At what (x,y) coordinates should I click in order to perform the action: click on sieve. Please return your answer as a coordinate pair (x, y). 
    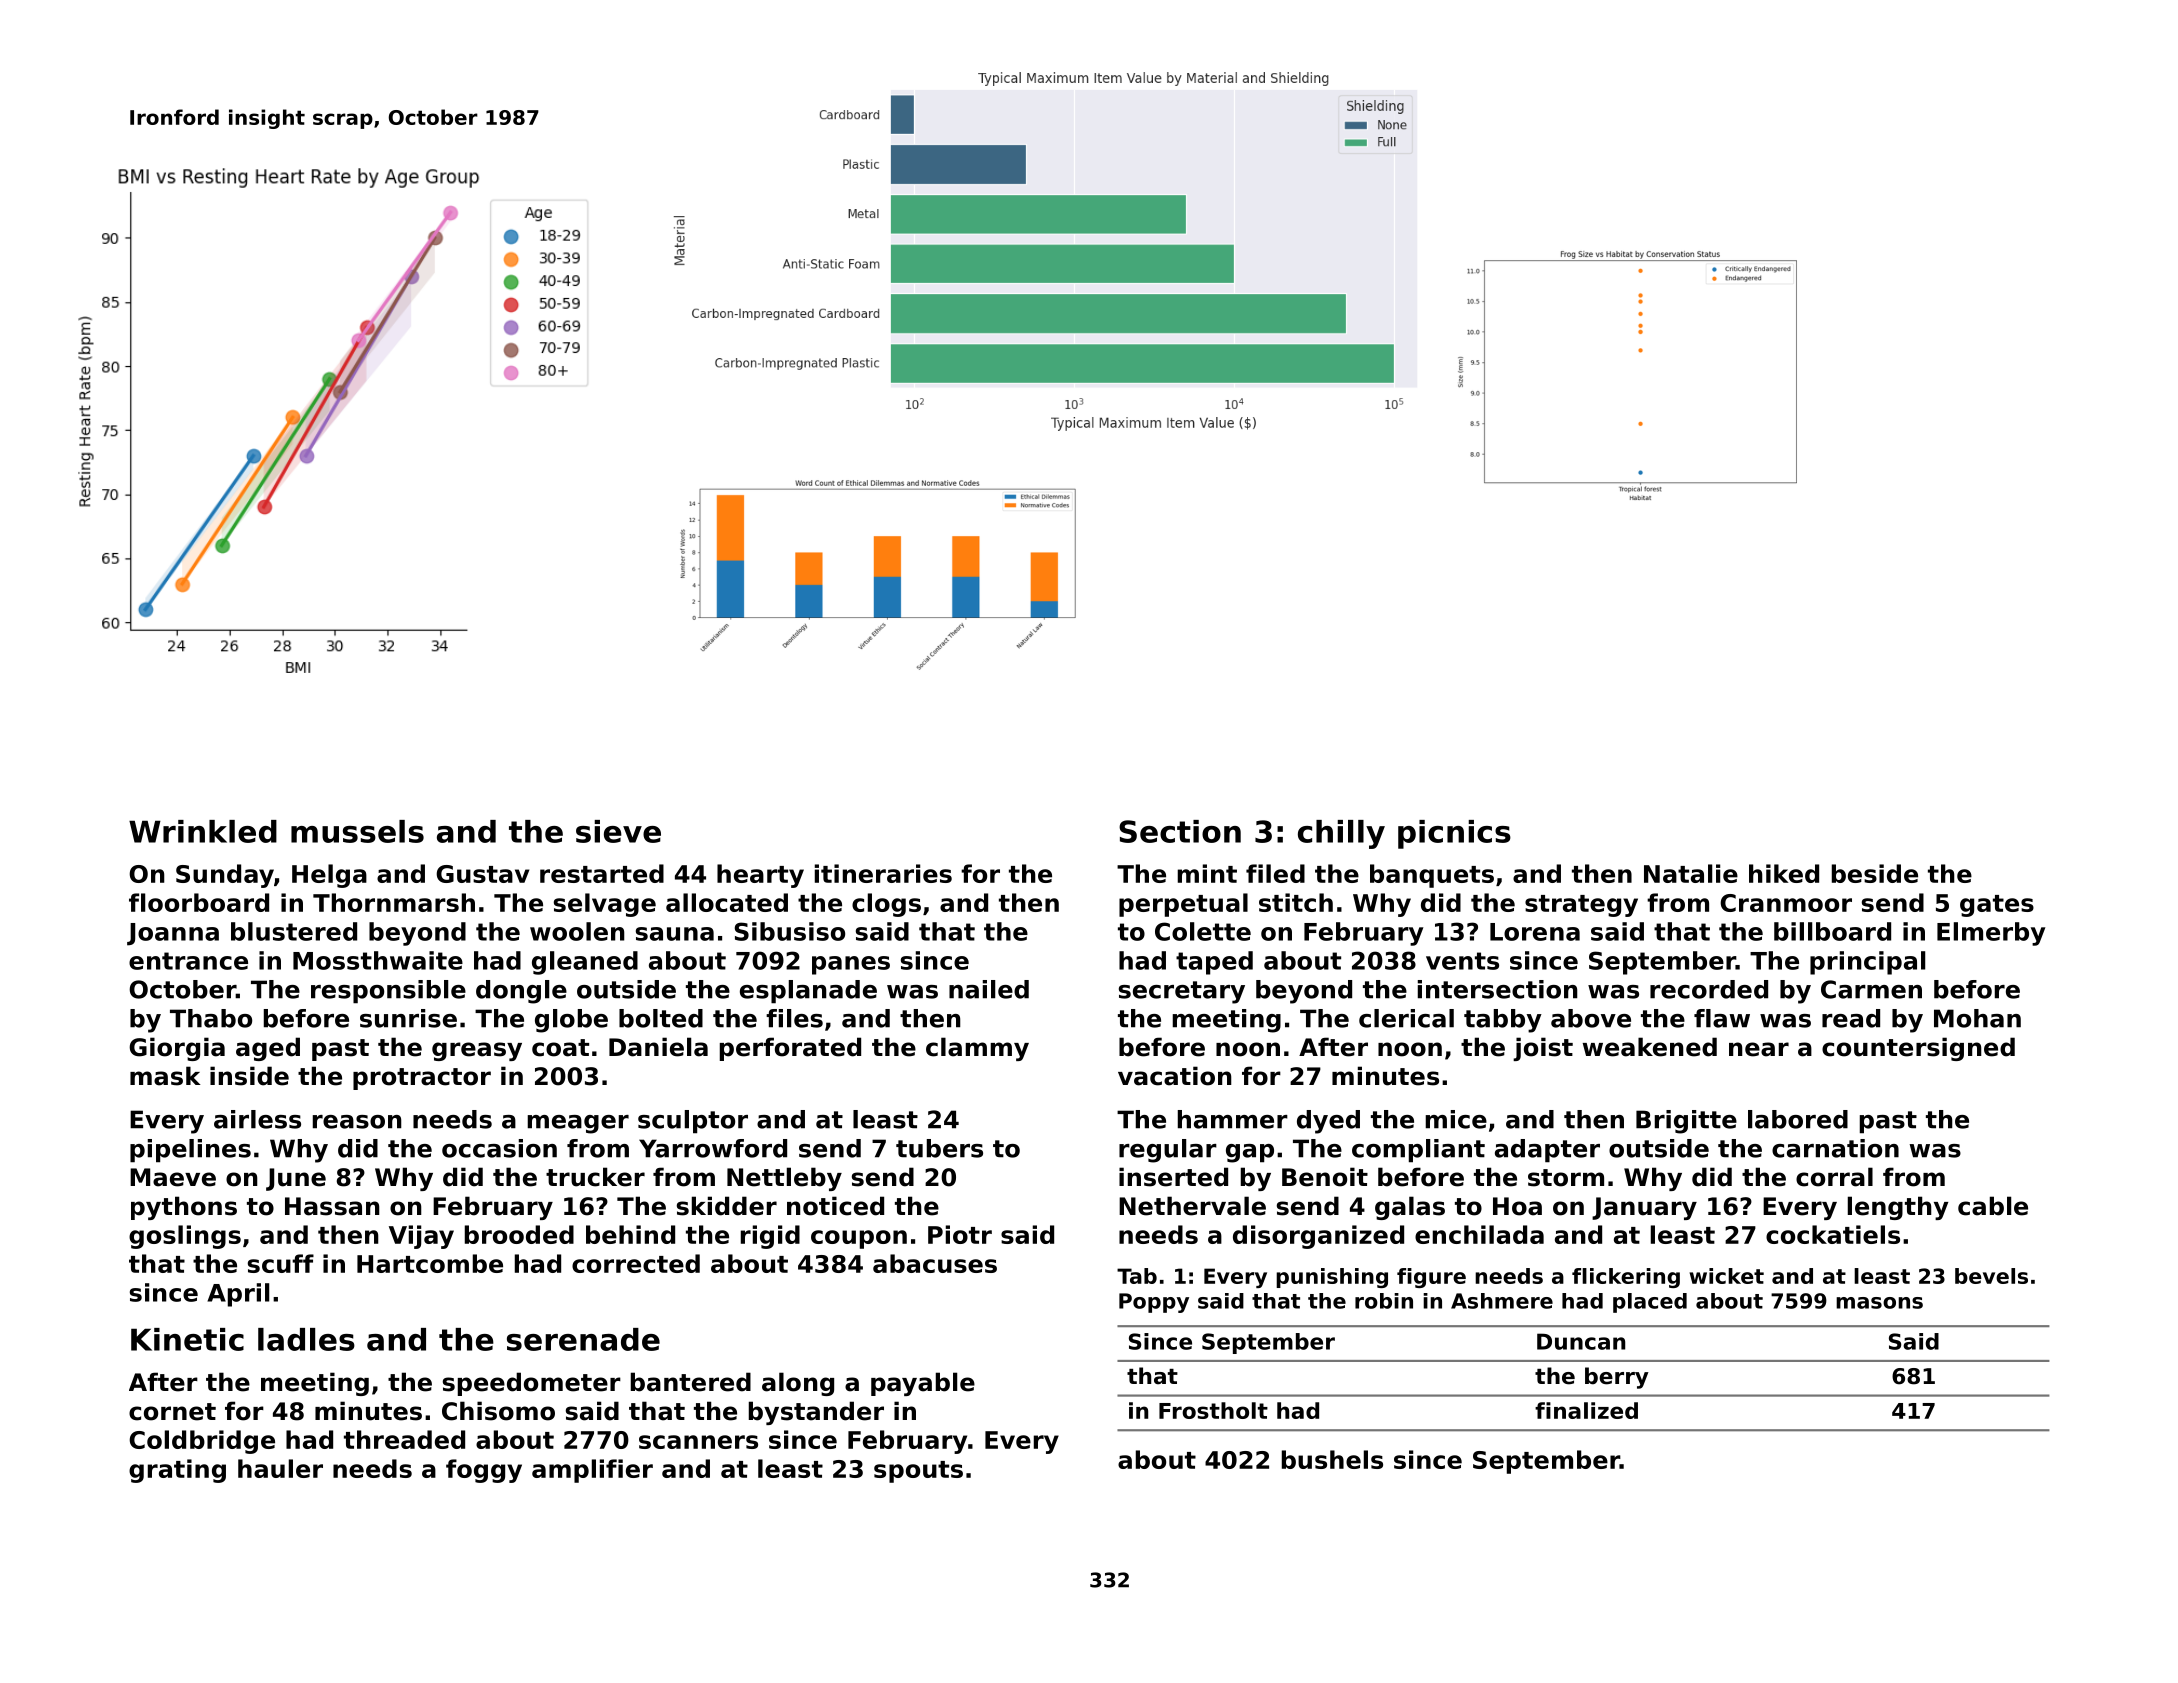
    Looking at the image, I should click on (618, 831).
